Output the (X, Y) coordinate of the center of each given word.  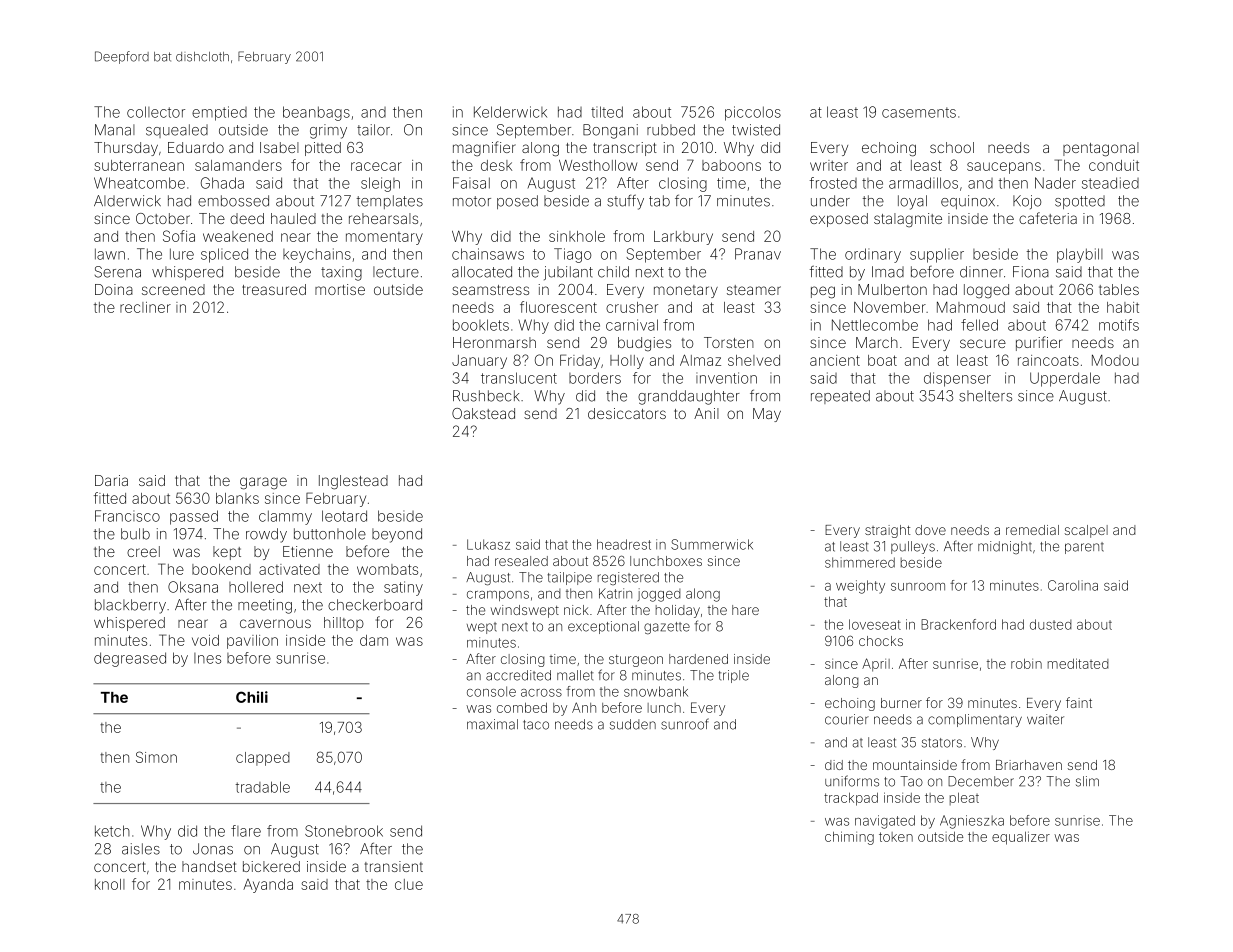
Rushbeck (486, 396)
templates (390, 202)
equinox (968, 202)
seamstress (490, 290)
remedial (1032, 530)
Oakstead (483, 413)
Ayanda (268, 886)
